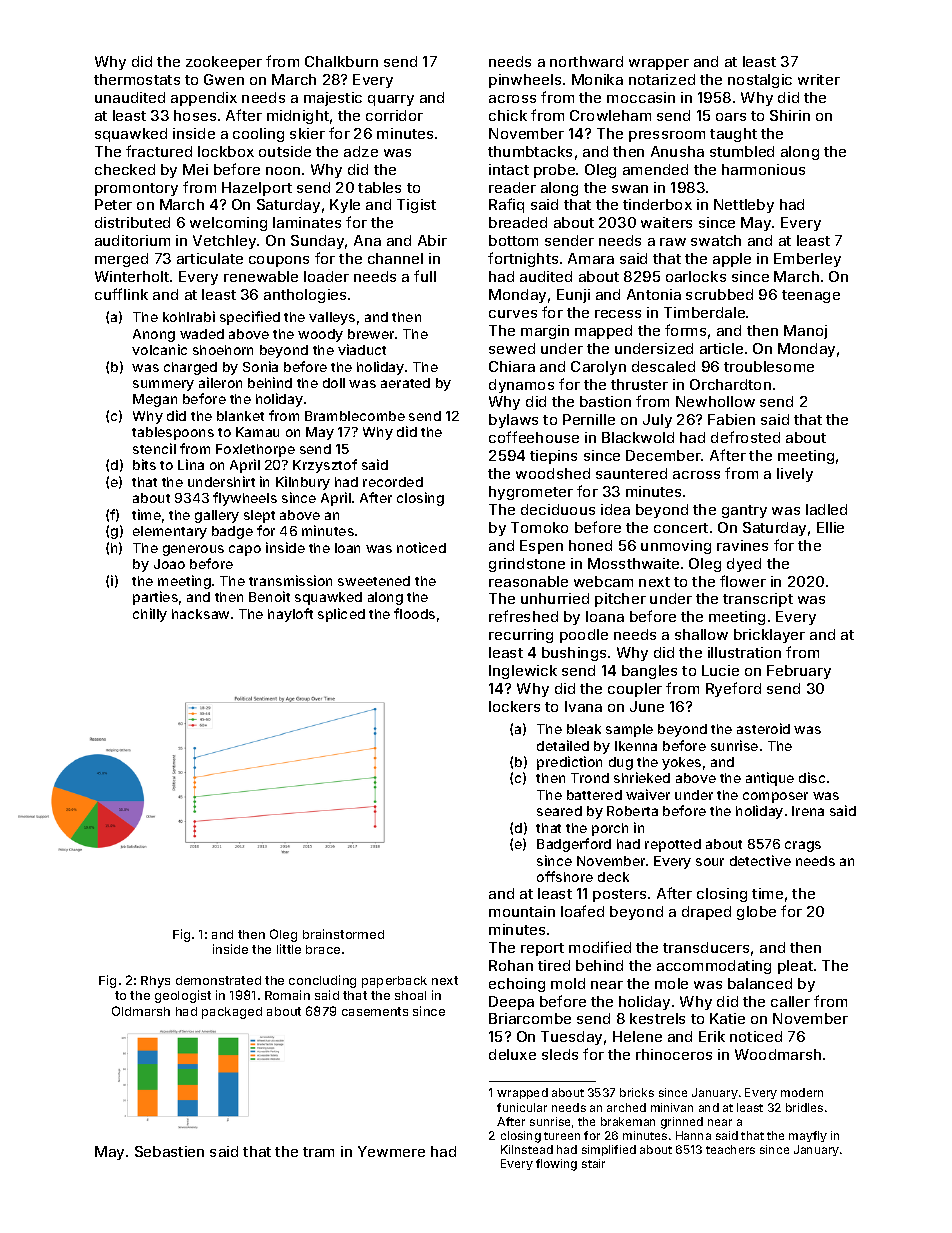 This screenshot has height=1233, width=952. Describe the element at coordinates (732, 260) in the screenshot. I see `apple` at that location.
